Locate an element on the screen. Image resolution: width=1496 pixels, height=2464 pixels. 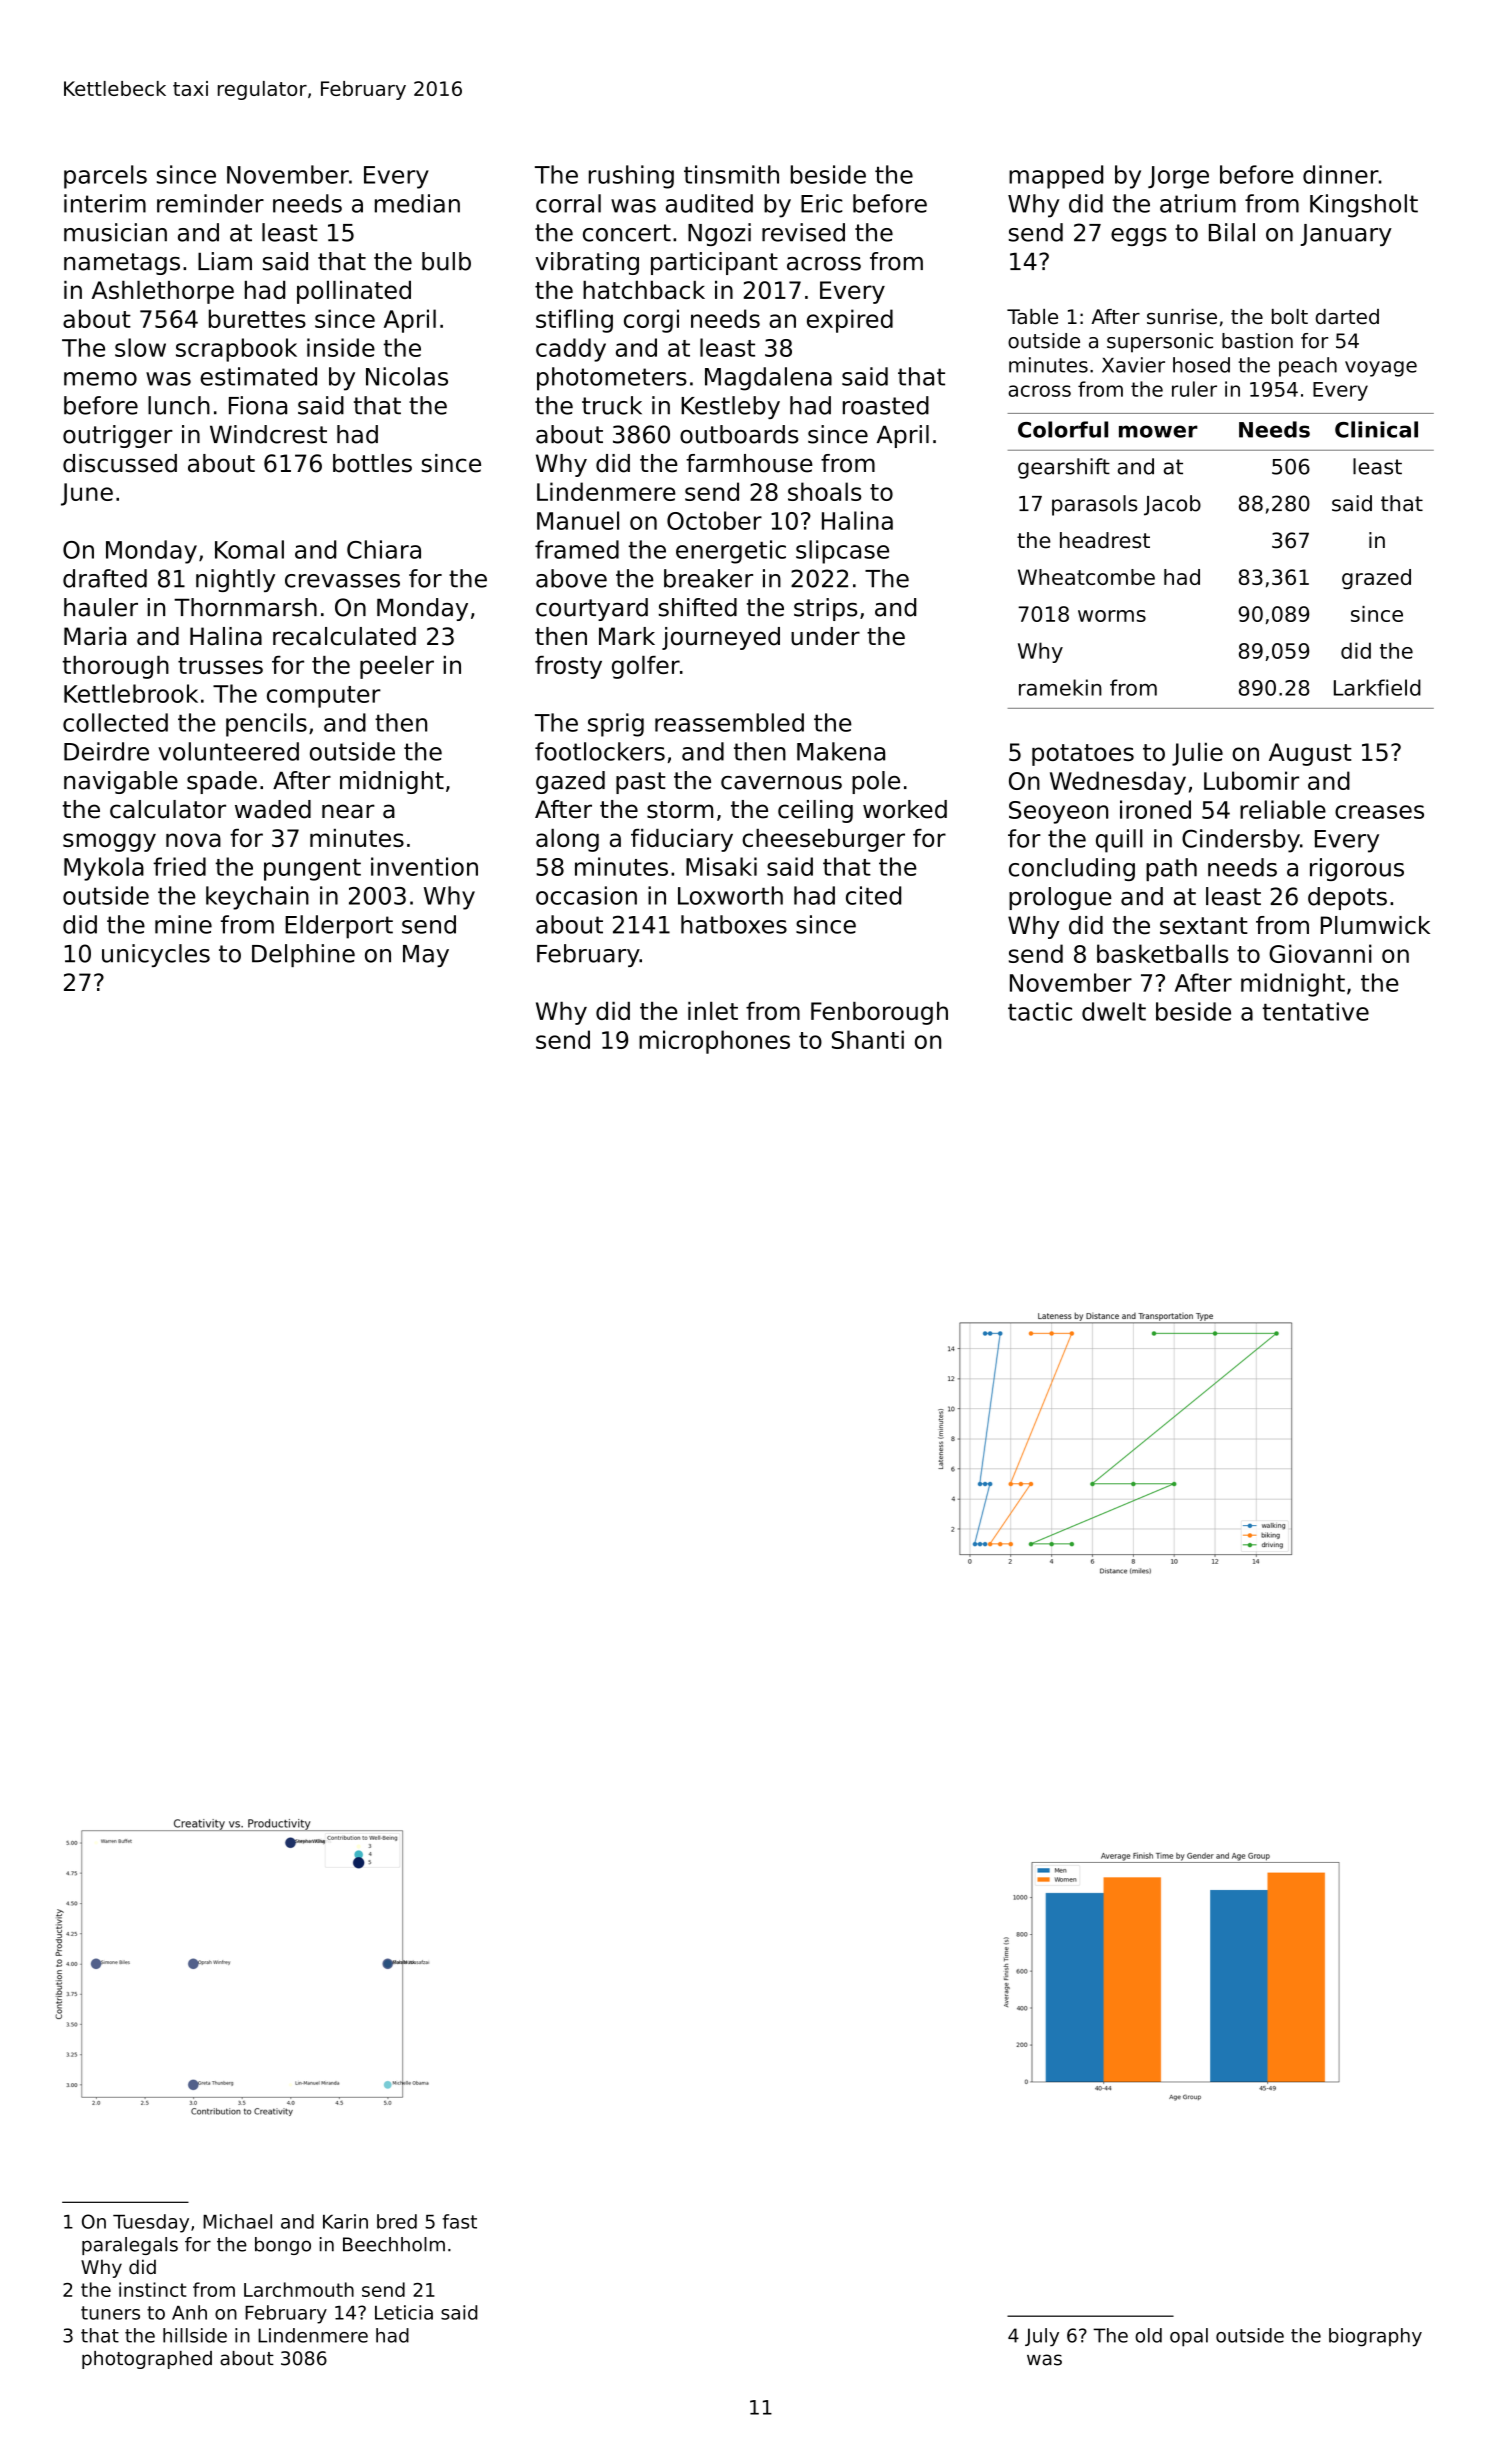
farmhouse is located at coordinates (749, 463).
